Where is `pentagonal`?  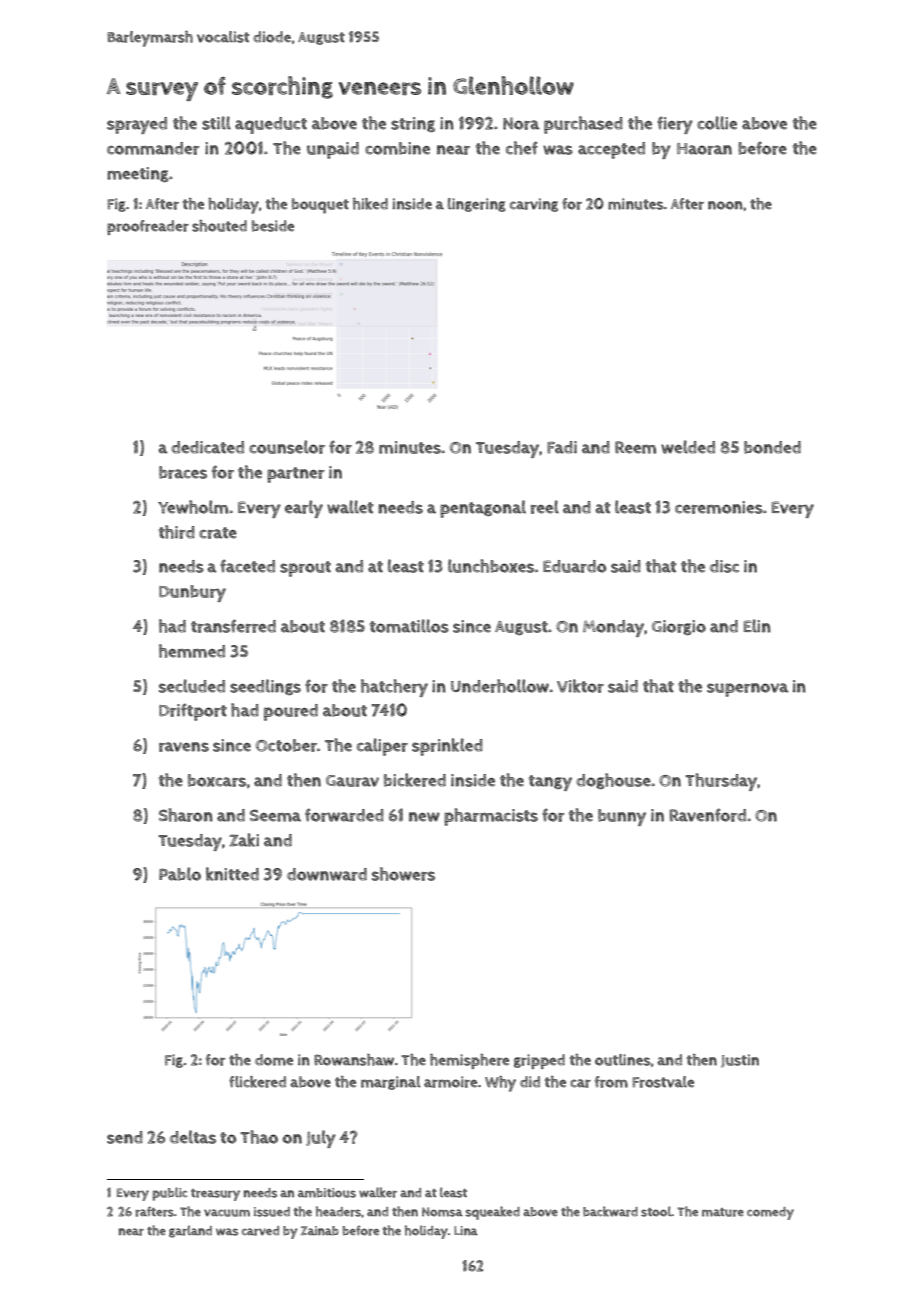
pentagonal is located at coordinates (483, 509).
